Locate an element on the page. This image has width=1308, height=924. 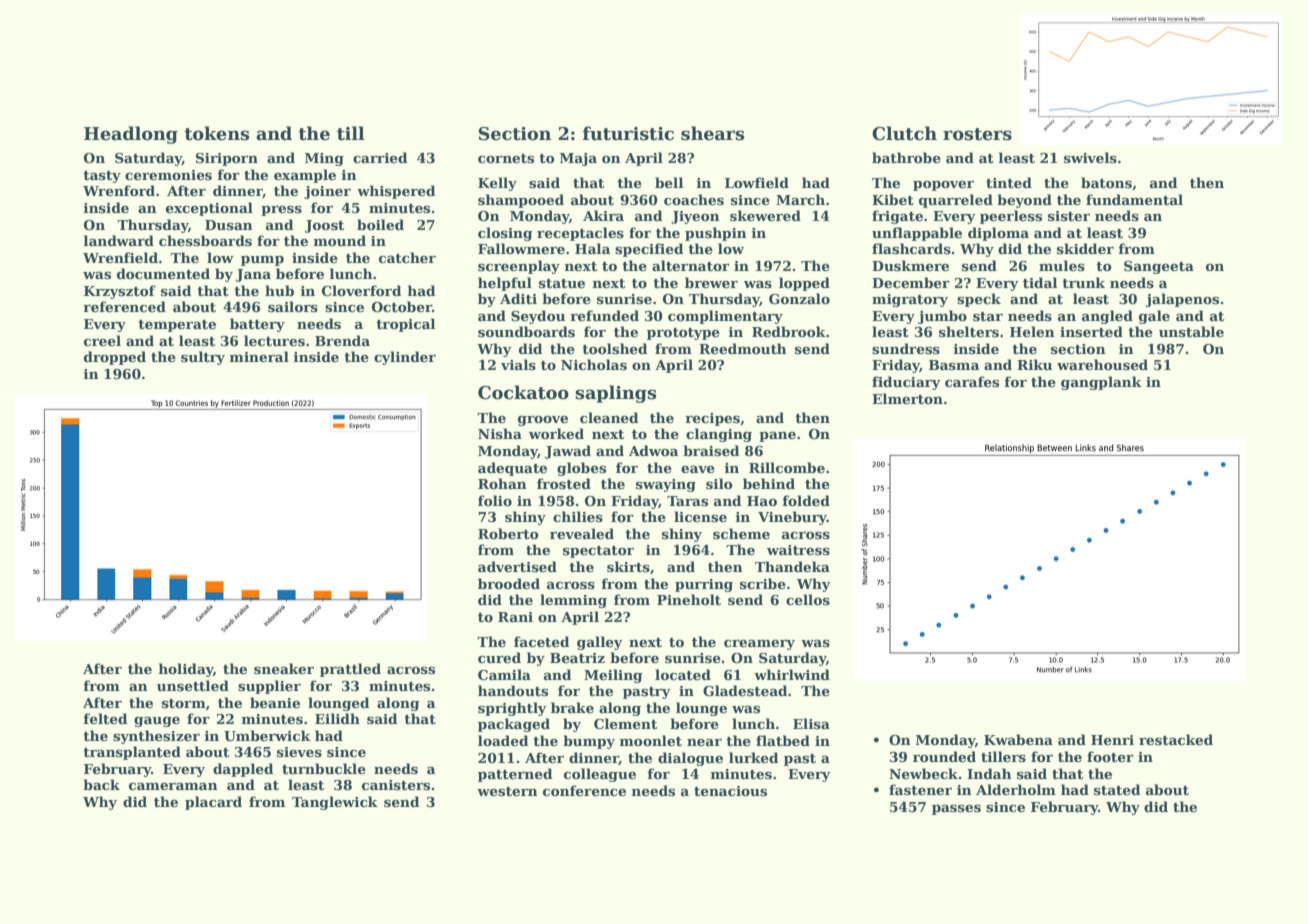
cameraman is located at coordinates (173, 786).
